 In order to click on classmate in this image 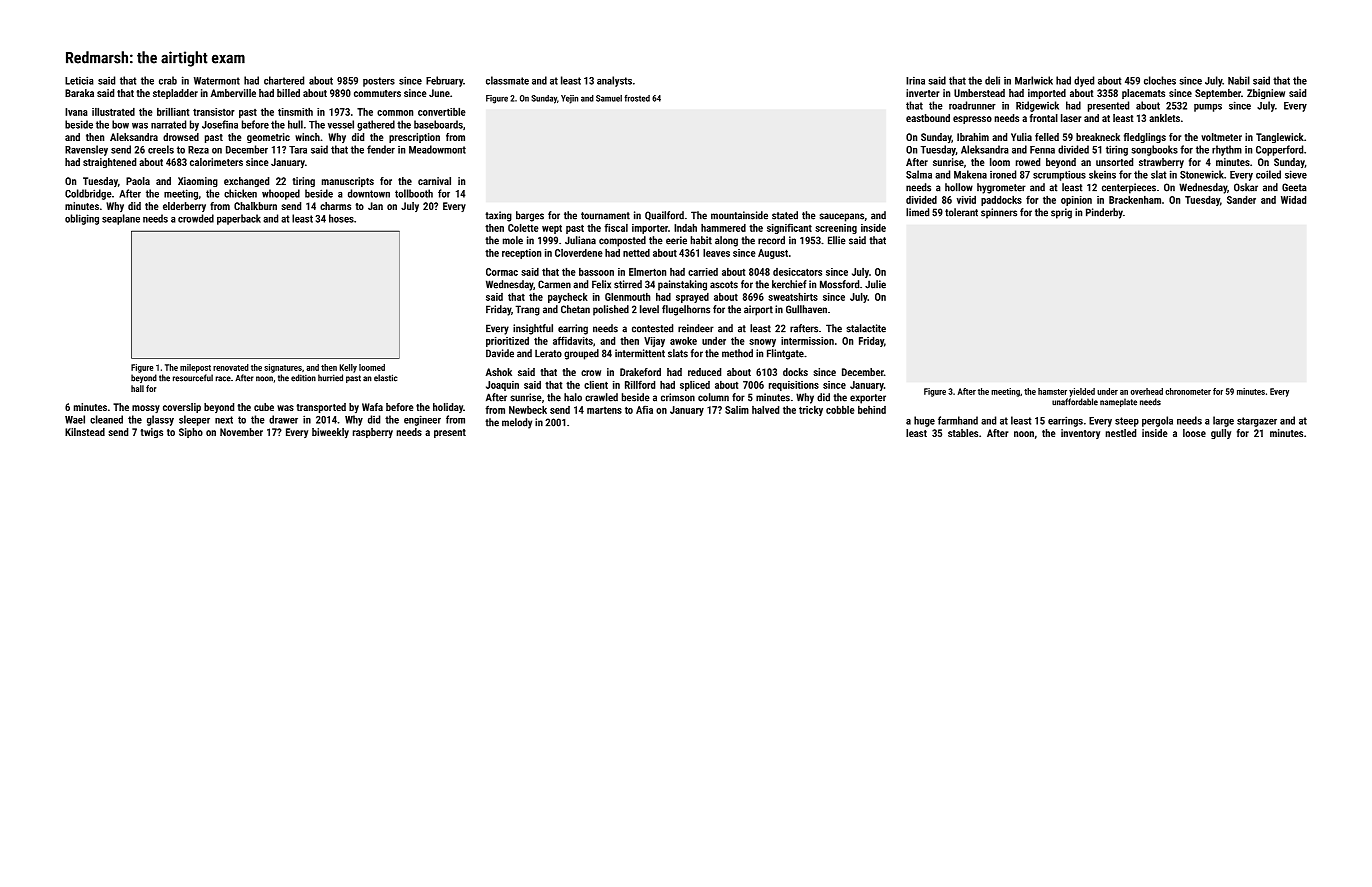, I will do `click(507, 80)`.
